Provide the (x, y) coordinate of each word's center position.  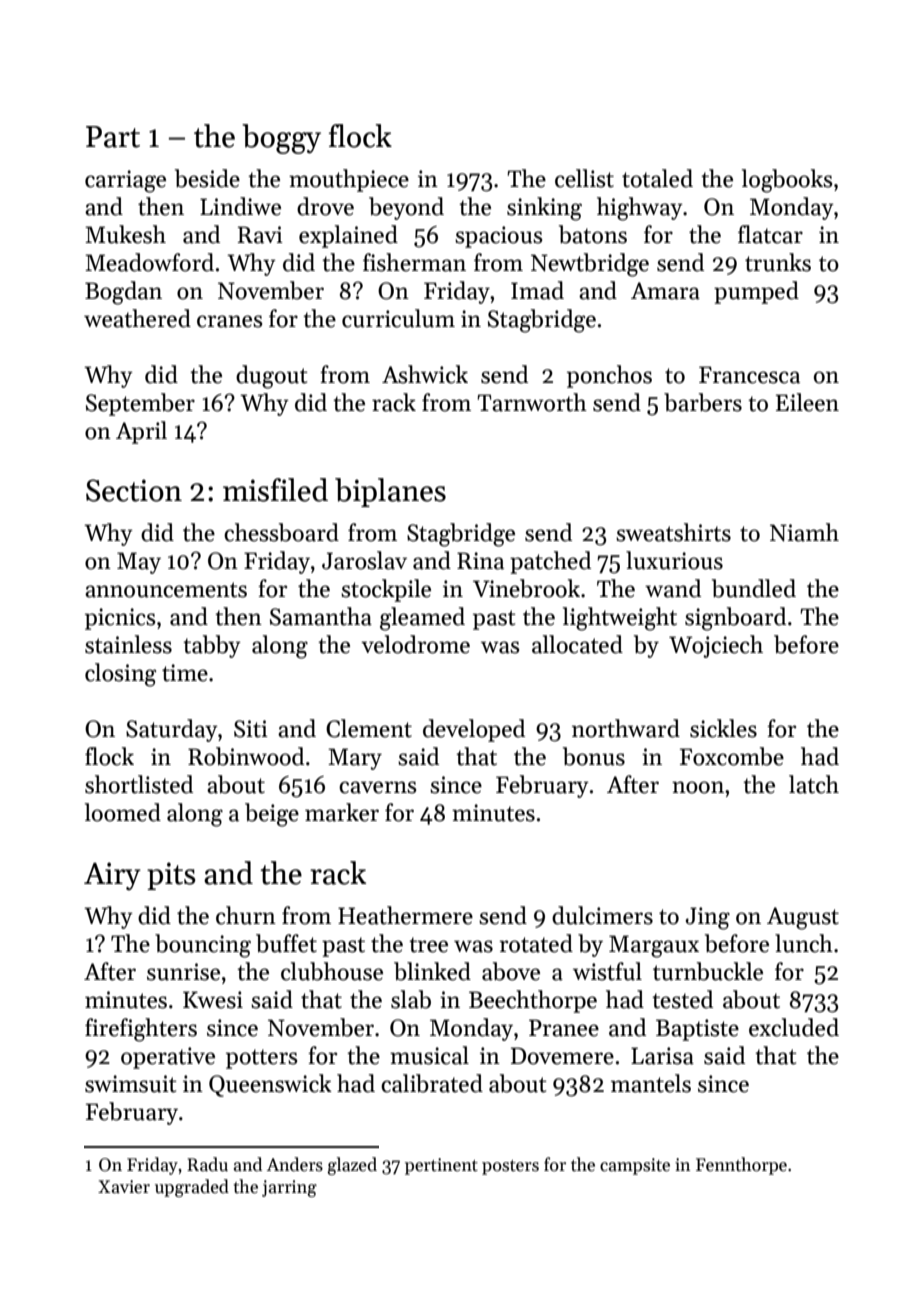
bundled (754, 588)
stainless (128, 644)
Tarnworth (532, 402)
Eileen (807, 402)
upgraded (192, 1188)
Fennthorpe (741, 1166)
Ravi (260, 235)
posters (510, 1167)
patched (550, 562)
